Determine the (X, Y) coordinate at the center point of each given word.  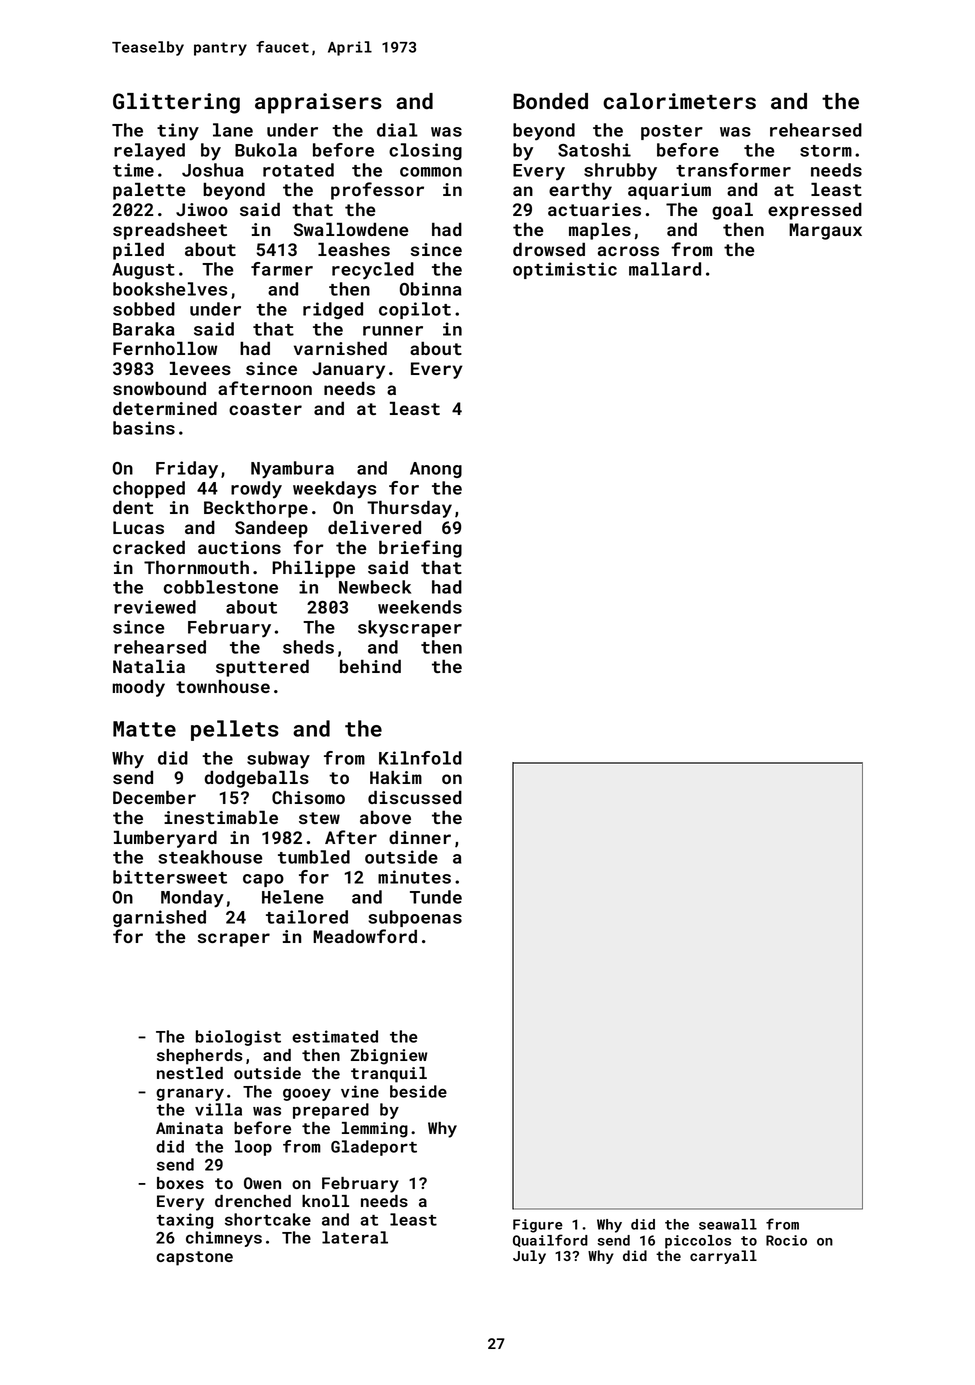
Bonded (550, 101)
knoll (325, 1201)
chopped (149, 489)
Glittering (176, 103)
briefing (420, 549)
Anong (436, 470)
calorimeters (679, 101)
